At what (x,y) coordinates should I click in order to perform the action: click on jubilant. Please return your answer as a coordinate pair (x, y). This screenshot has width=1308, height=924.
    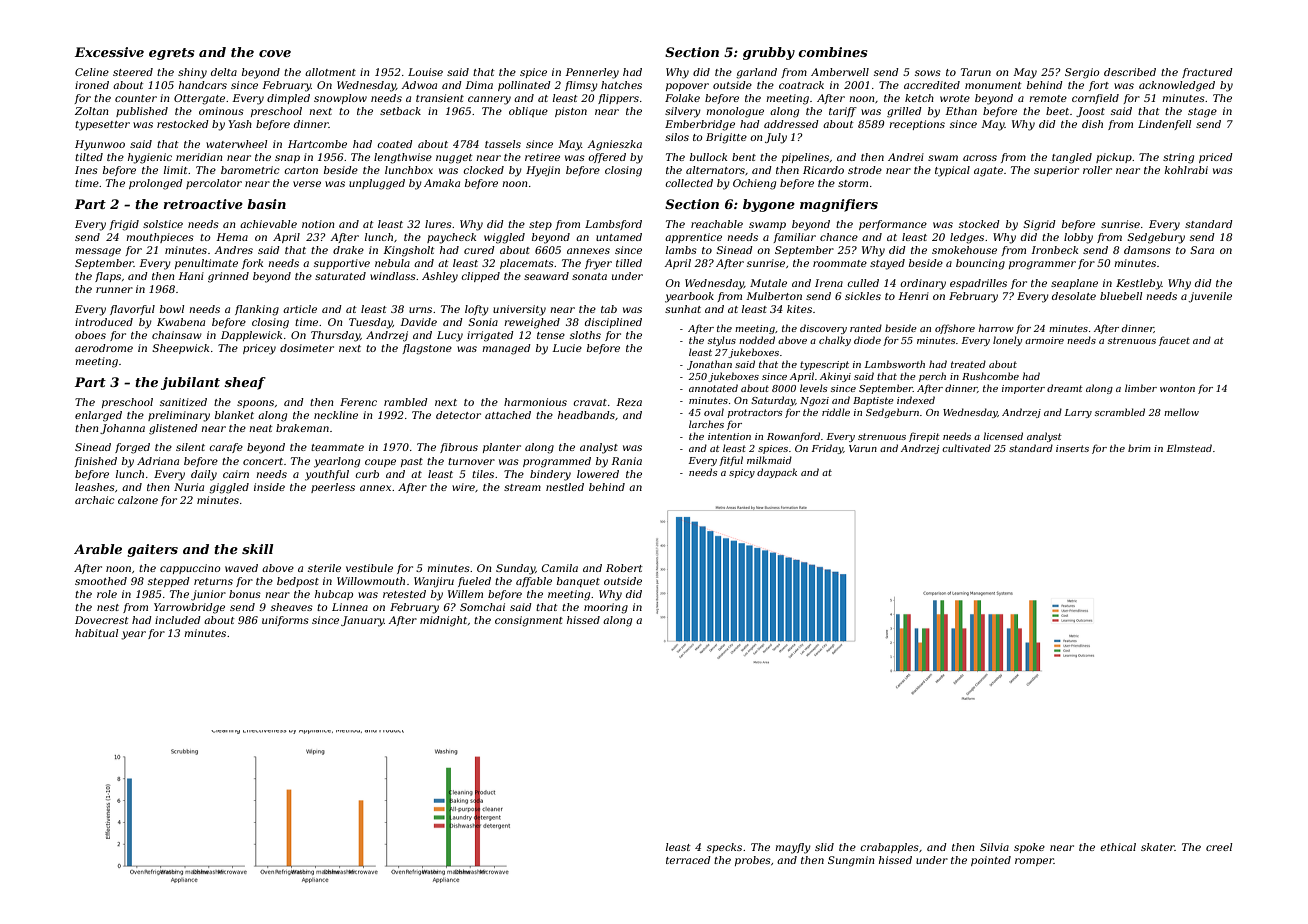
    Looking at the image, I should click on (190, 383).
